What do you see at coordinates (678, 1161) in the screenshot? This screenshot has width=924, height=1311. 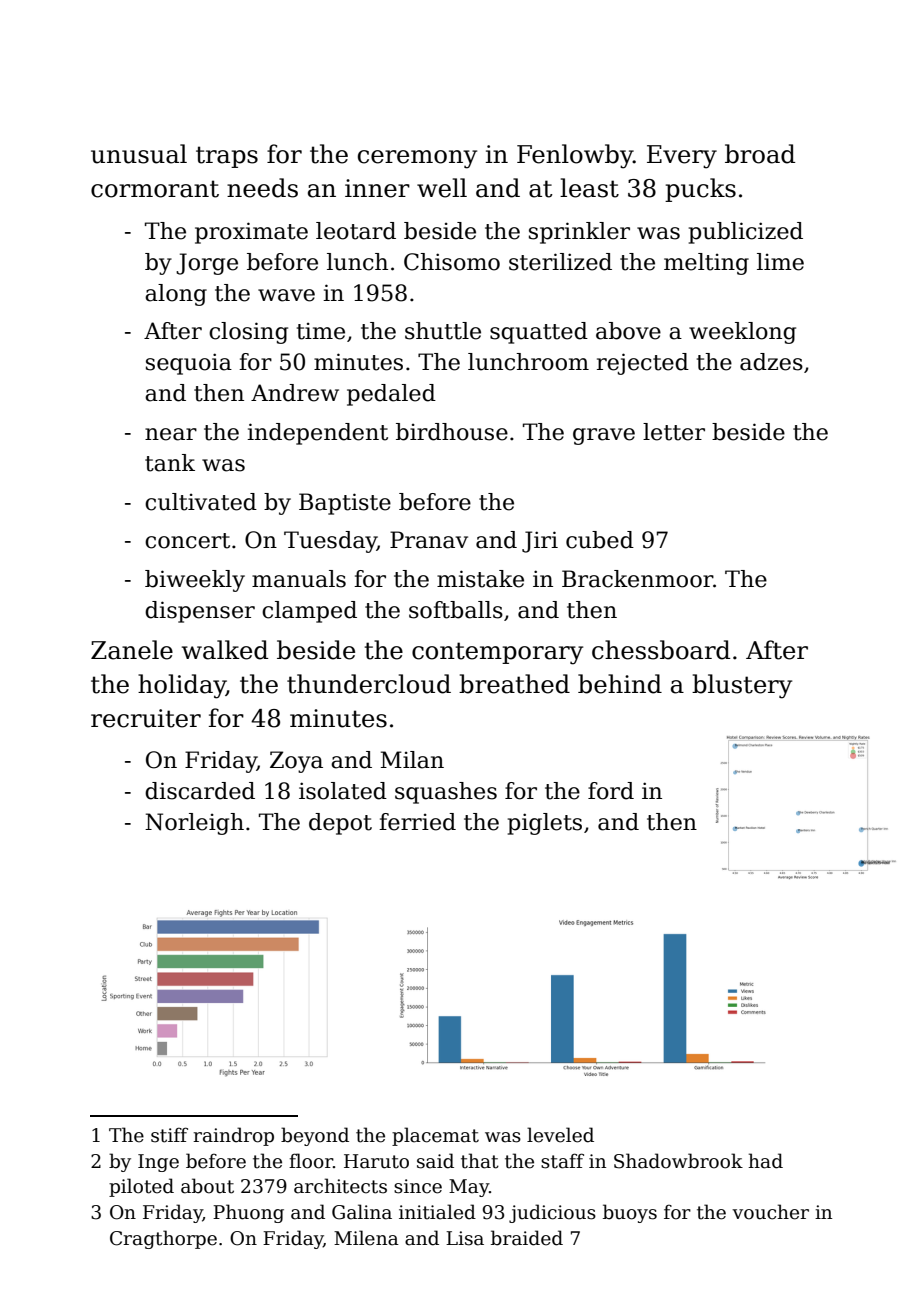 I see `Shadowbrook` at bounding box center [678, 1161].
